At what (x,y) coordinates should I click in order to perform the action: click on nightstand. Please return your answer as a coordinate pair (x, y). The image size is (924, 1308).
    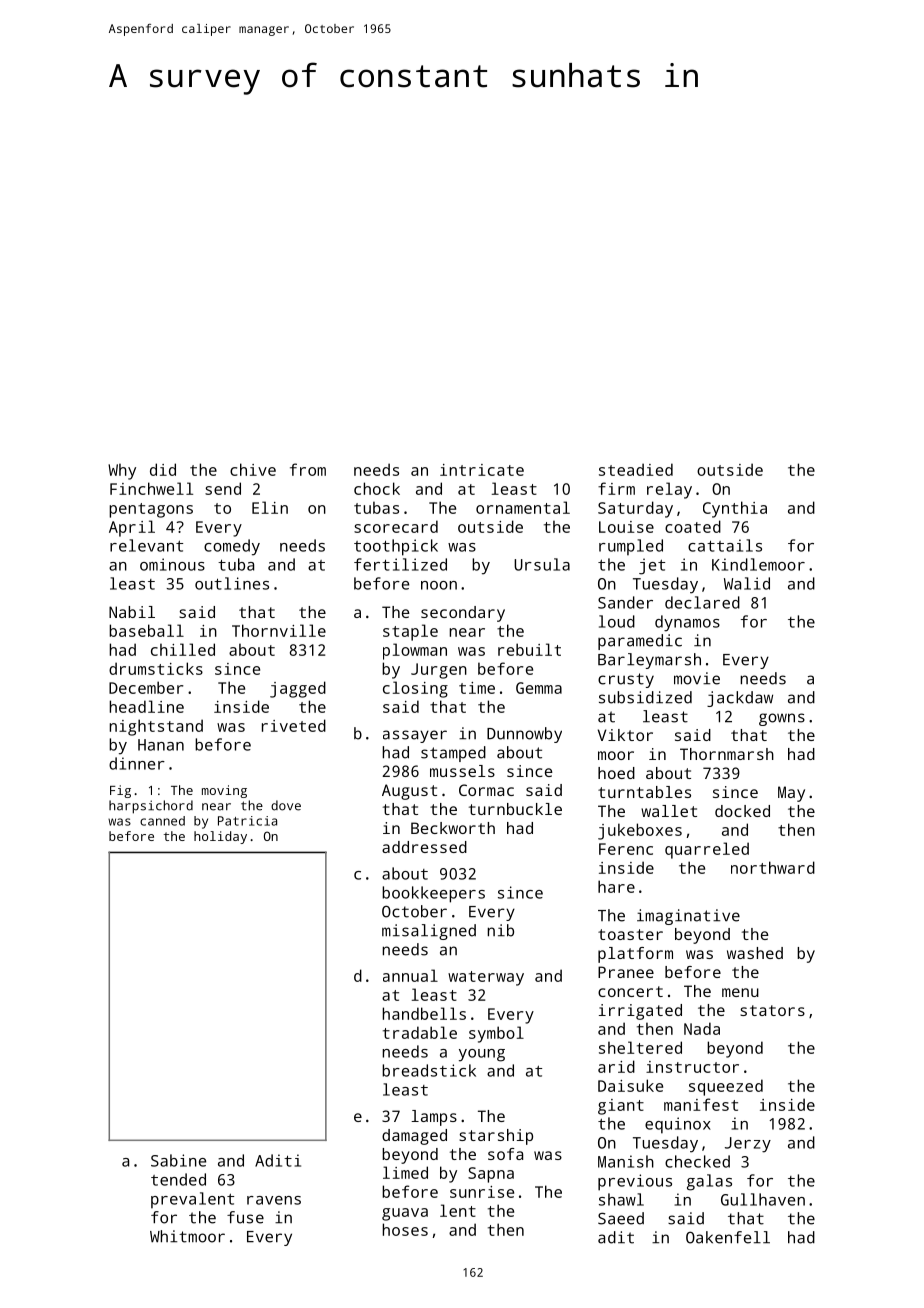
    Looking at the image, I should click on (156, 727).
